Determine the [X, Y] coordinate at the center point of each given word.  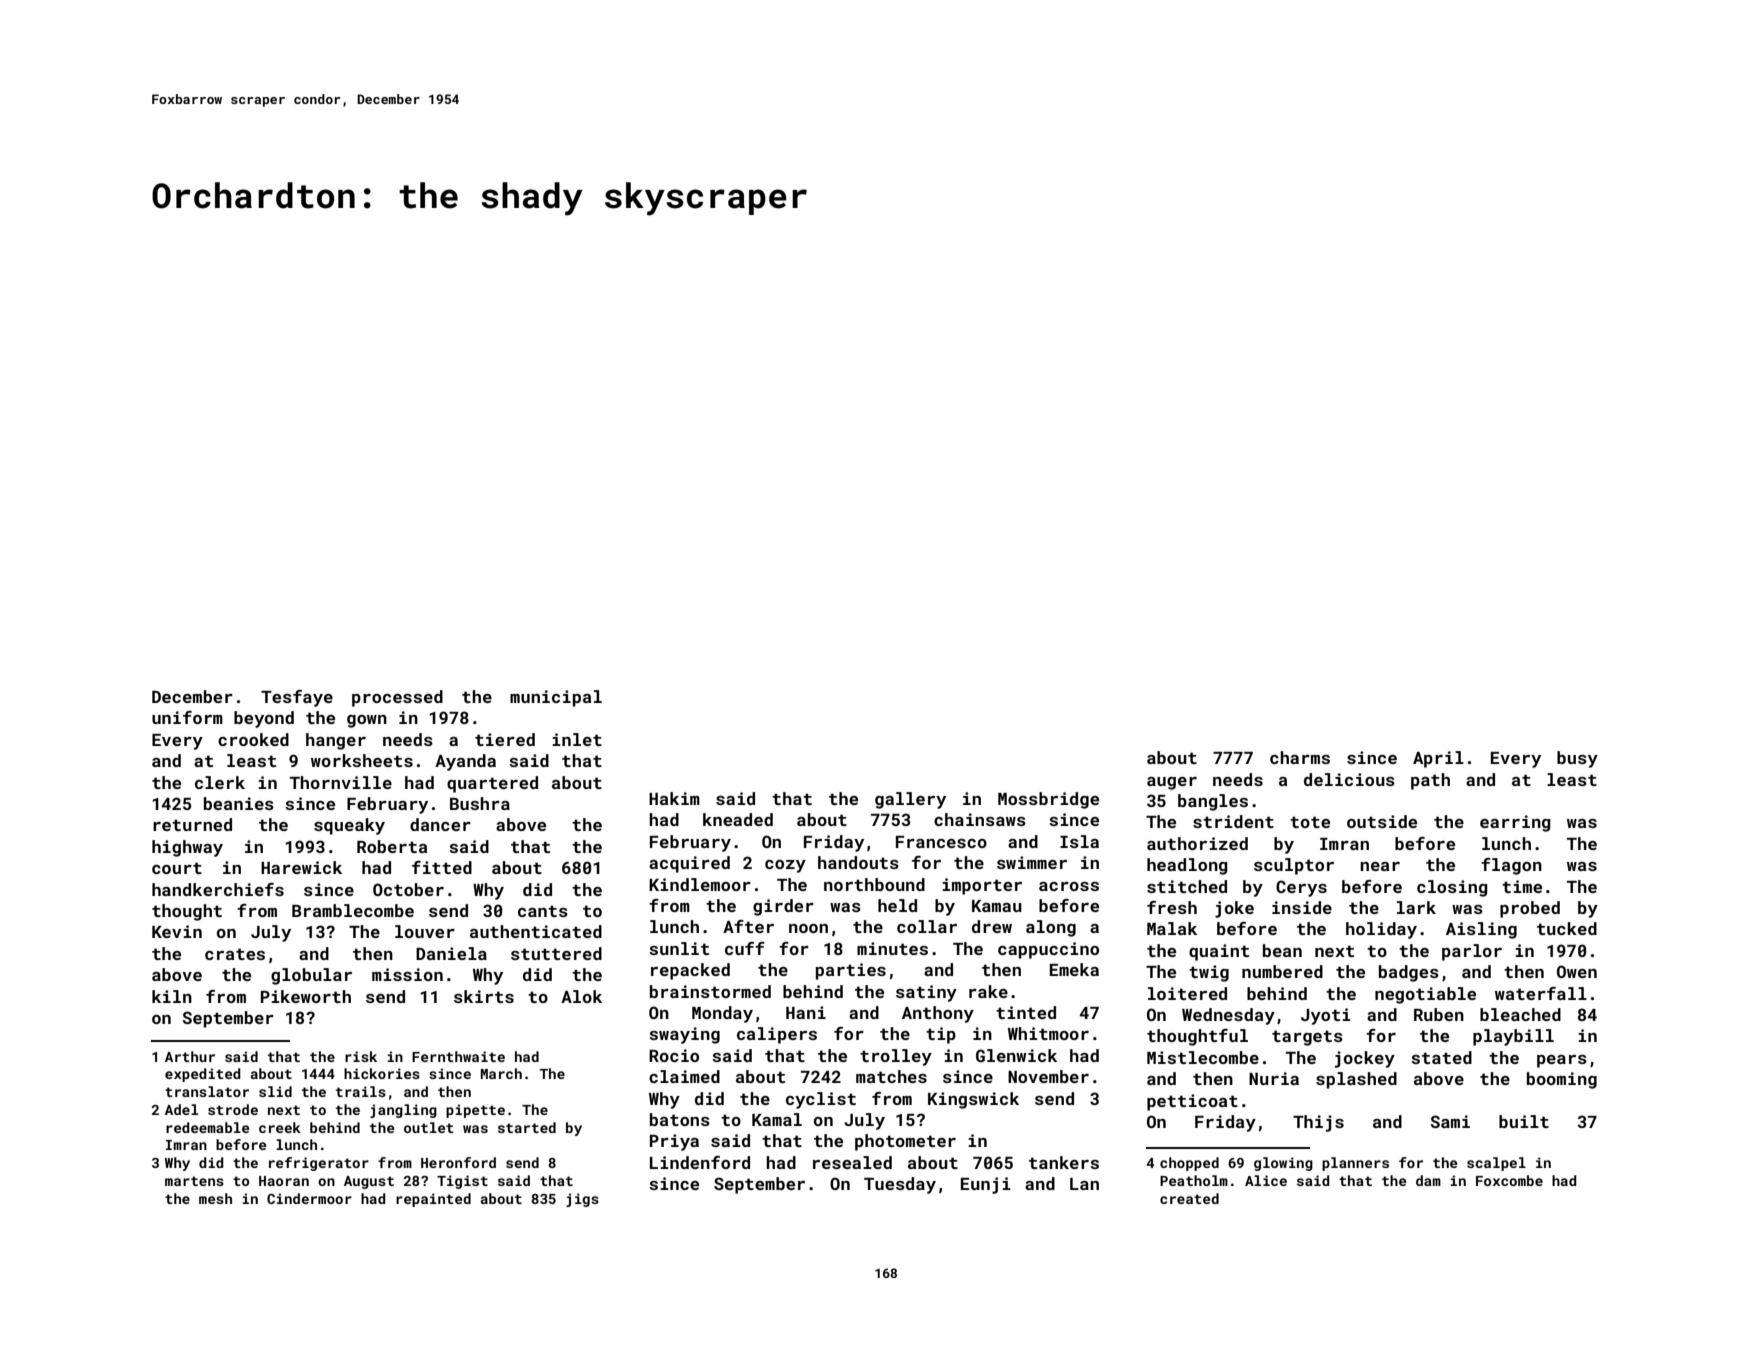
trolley [896, 1057]
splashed [1356, 1080]
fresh [1172, 907]
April [1438, 759]
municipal [556, 698]
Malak [1172, 928]
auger [1172, 783]
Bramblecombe [353, 910]
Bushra [480, 803]
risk [361, 1056]
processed [397, 698]
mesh [215, 1198]
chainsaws [980, 819]
